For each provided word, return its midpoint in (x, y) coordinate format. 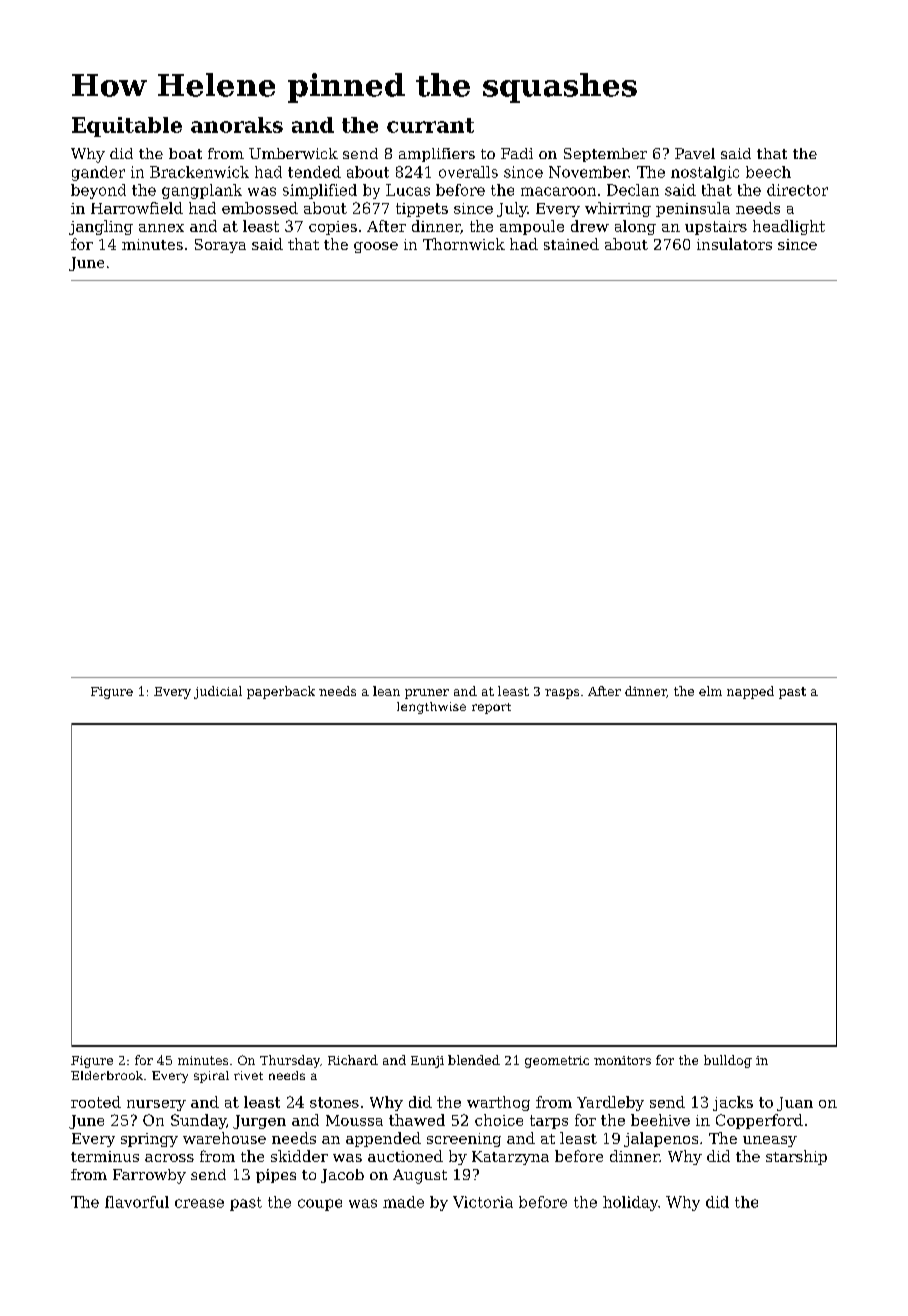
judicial (218, 692)
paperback (281, 692)
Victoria (483, 1202)
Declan (633, 190)
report (491, 708)
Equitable (127, 127)
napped (750, 692)
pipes (276, 1176)
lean (386, 691)
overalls (468, 172)
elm (710, 691)
